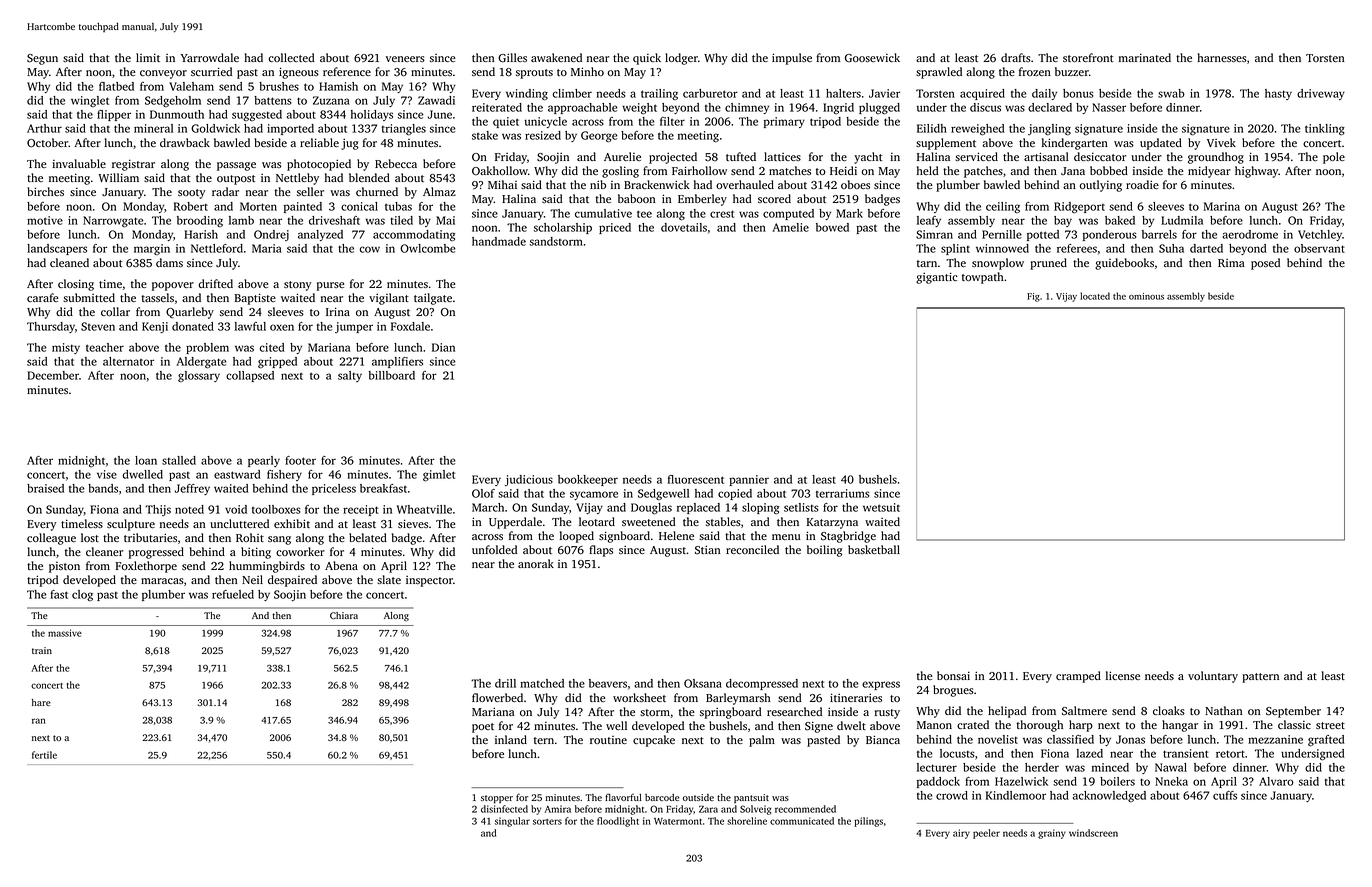 The height and width of the page is (887, 1372). What do you see at coordinates (842, 493) in the page?
I see `terrariums` at bounding box center [842, 493].
